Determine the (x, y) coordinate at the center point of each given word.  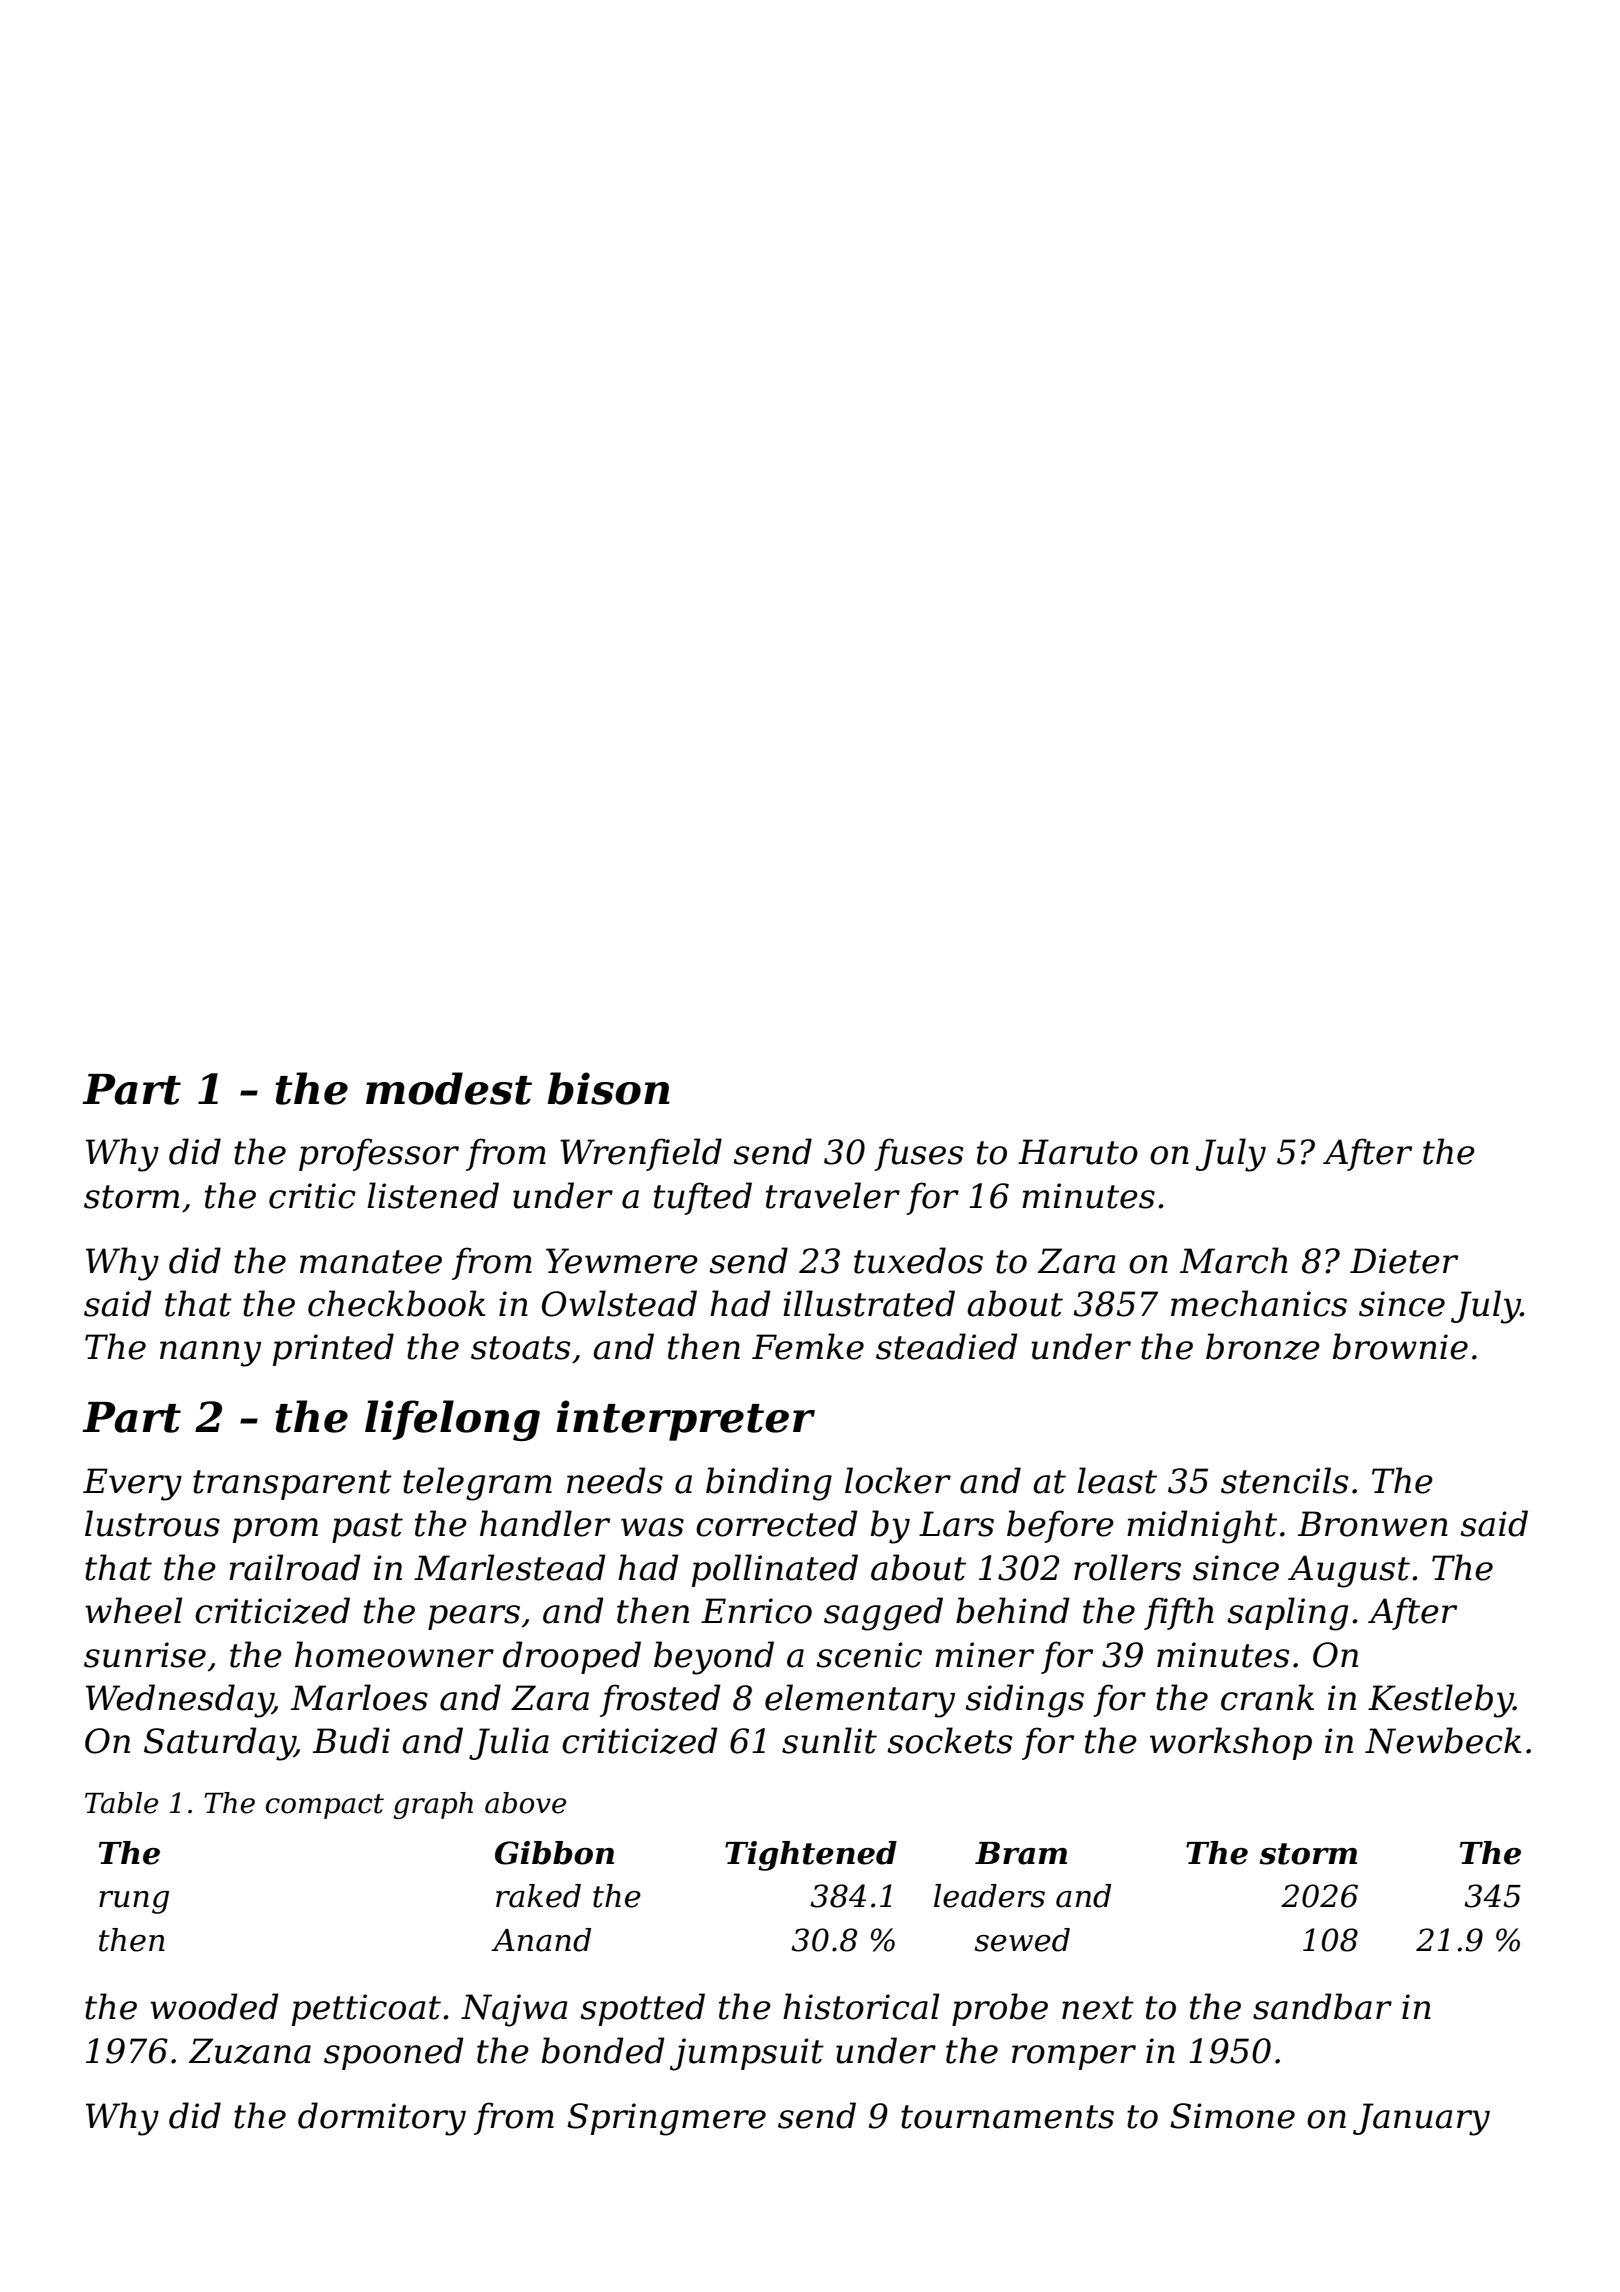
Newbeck (1443, 1740)
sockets (949, 1740)
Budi (351, 1740)
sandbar (1322, 2006)
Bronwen (1373, 1524)
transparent (292, 1485)
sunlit (829, 1740)
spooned (394, 2053)
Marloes (359, 1697)
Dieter (1404, 1261)
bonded (603, 2050)
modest (449, 1088)
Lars (956, 1524)
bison (608, 1088)
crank (1267, 1697)
